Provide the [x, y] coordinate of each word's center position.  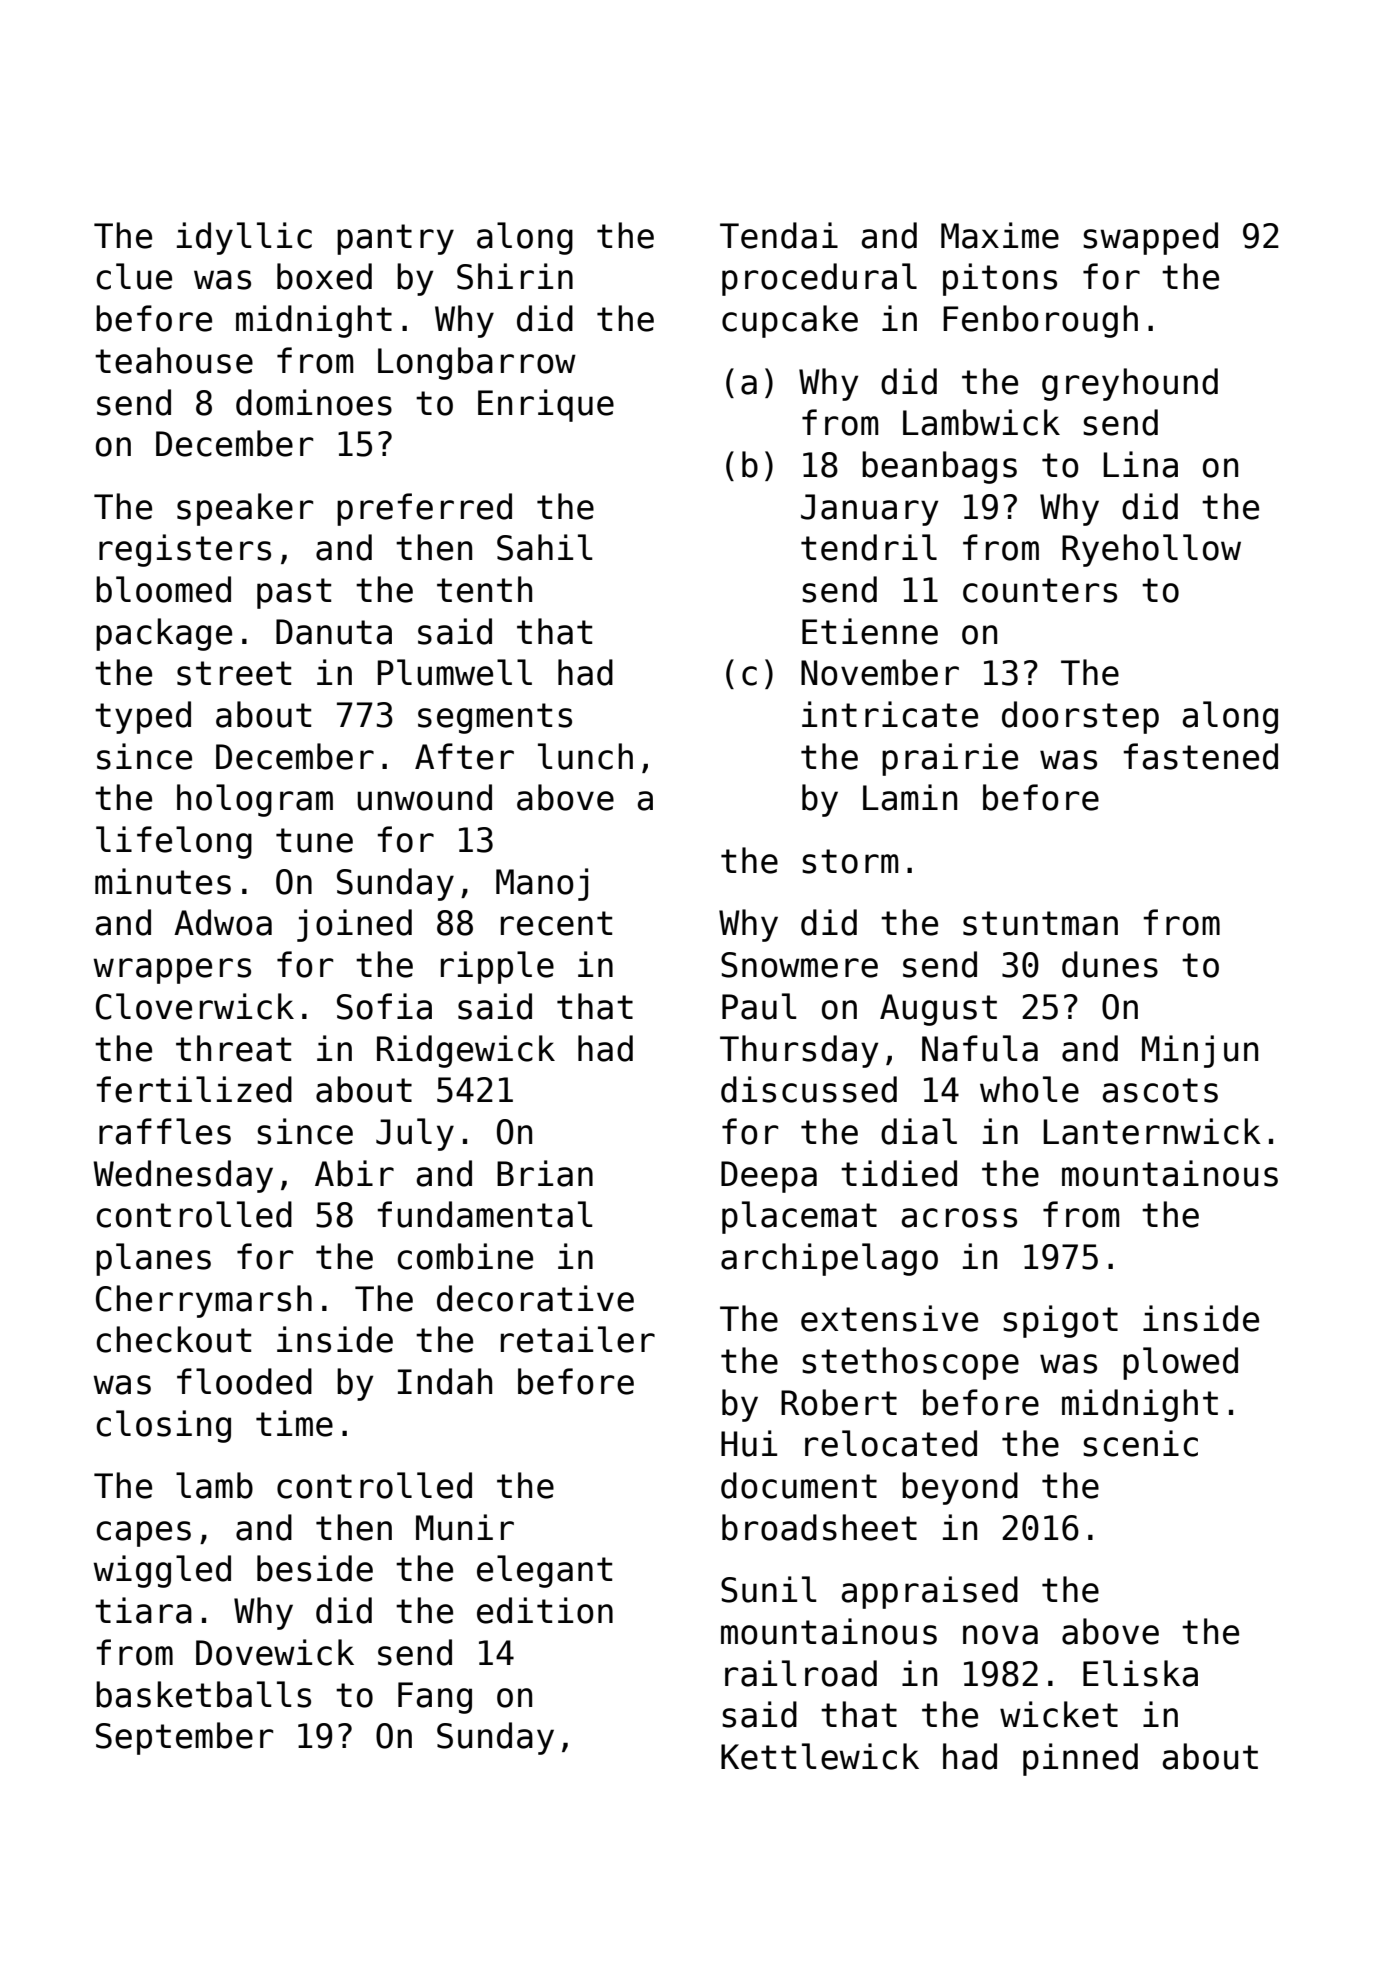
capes [144, 1534]
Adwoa [223, 922]
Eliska [1140, 1673]
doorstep [1080, 717]
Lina [1140, 464]
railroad [801, 1673]
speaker [245, 509]
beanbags [939, 467]
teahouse [174, 360]
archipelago [829, 1259]
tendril [869, 547]
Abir [354, 1173]
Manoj [542, 884]
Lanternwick [1152, 1131]
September [184, 1738]
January [869, 510]
